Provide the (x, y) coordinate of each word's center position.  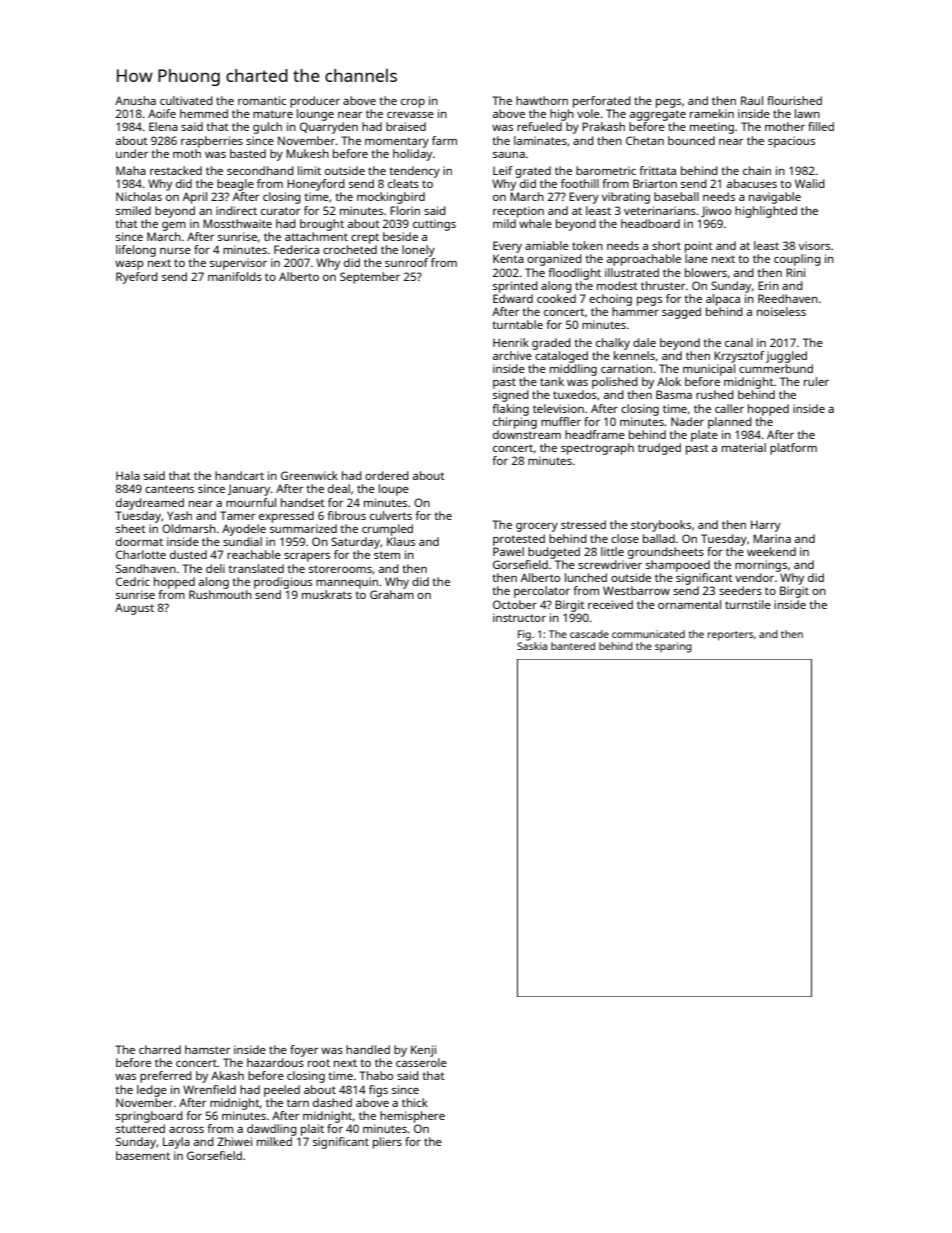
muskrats (327, 594)
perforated (602, 102)
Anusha (135, 100)
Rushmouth (220, 594)
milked (274, 1141)
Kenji (423, 1051)
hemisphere (412, 1117)
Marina (772, 538)
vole (588, 113)
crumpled (387, 530)
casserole (421, 1062)
